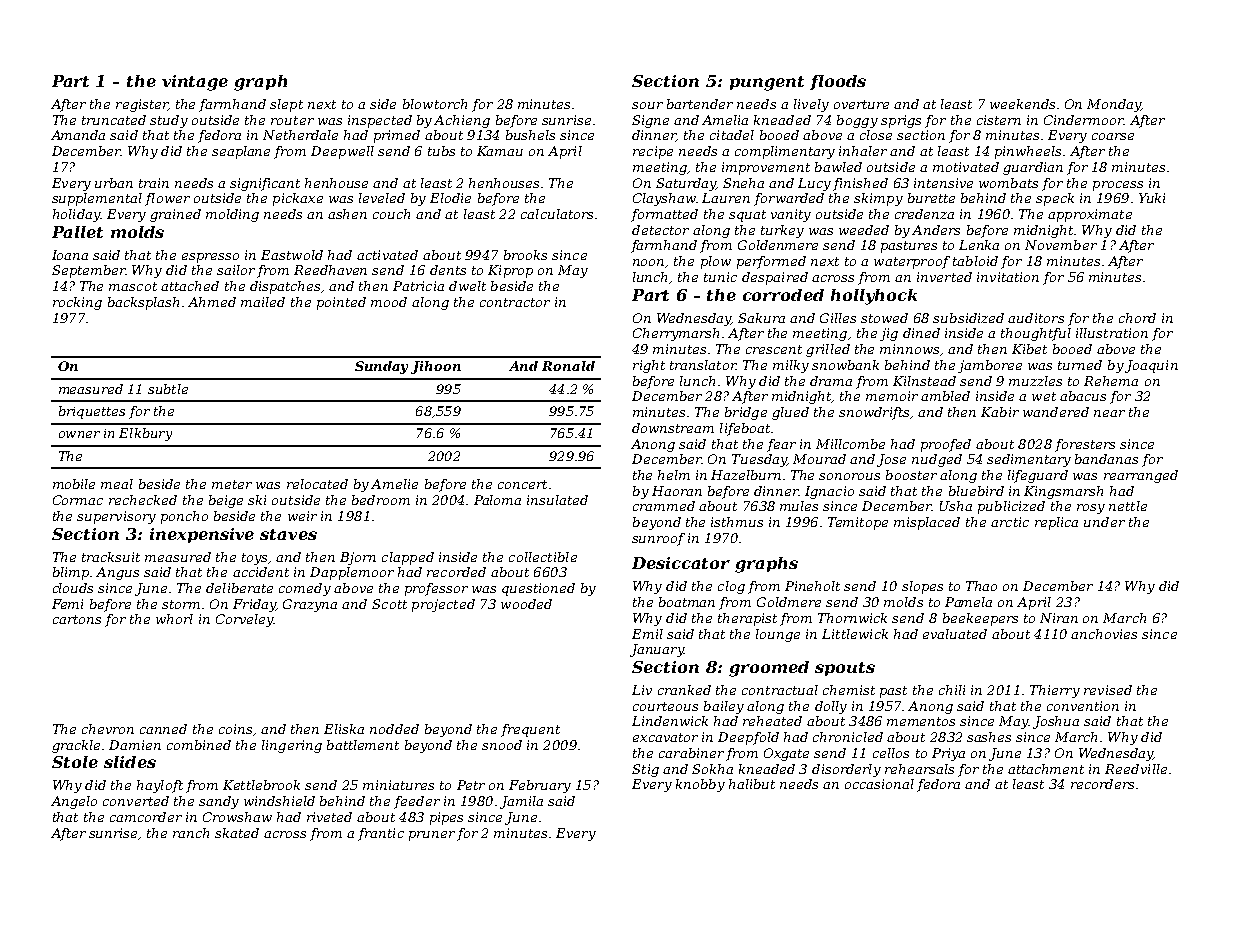 This screenshot has height=952, width=1233. What do you see at coordinates (838, 82) in the screenshot?
I see `floods` at bounding box center [838, 82].
